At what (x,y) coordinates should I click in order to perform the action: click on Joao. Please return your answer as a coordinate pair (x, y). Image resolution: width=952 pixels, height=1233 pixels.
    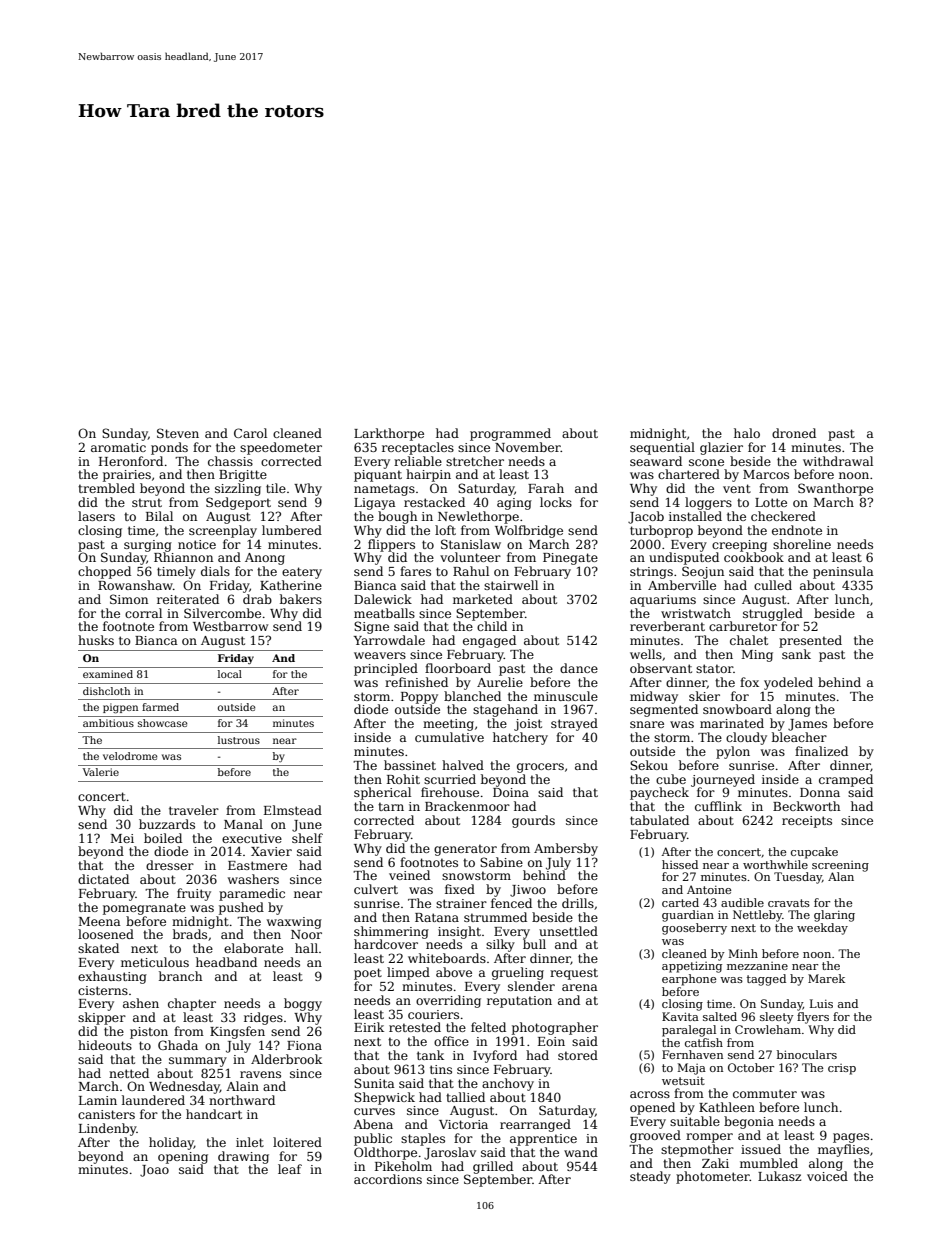
    Looking at the image, I should click on (154, 1171).
